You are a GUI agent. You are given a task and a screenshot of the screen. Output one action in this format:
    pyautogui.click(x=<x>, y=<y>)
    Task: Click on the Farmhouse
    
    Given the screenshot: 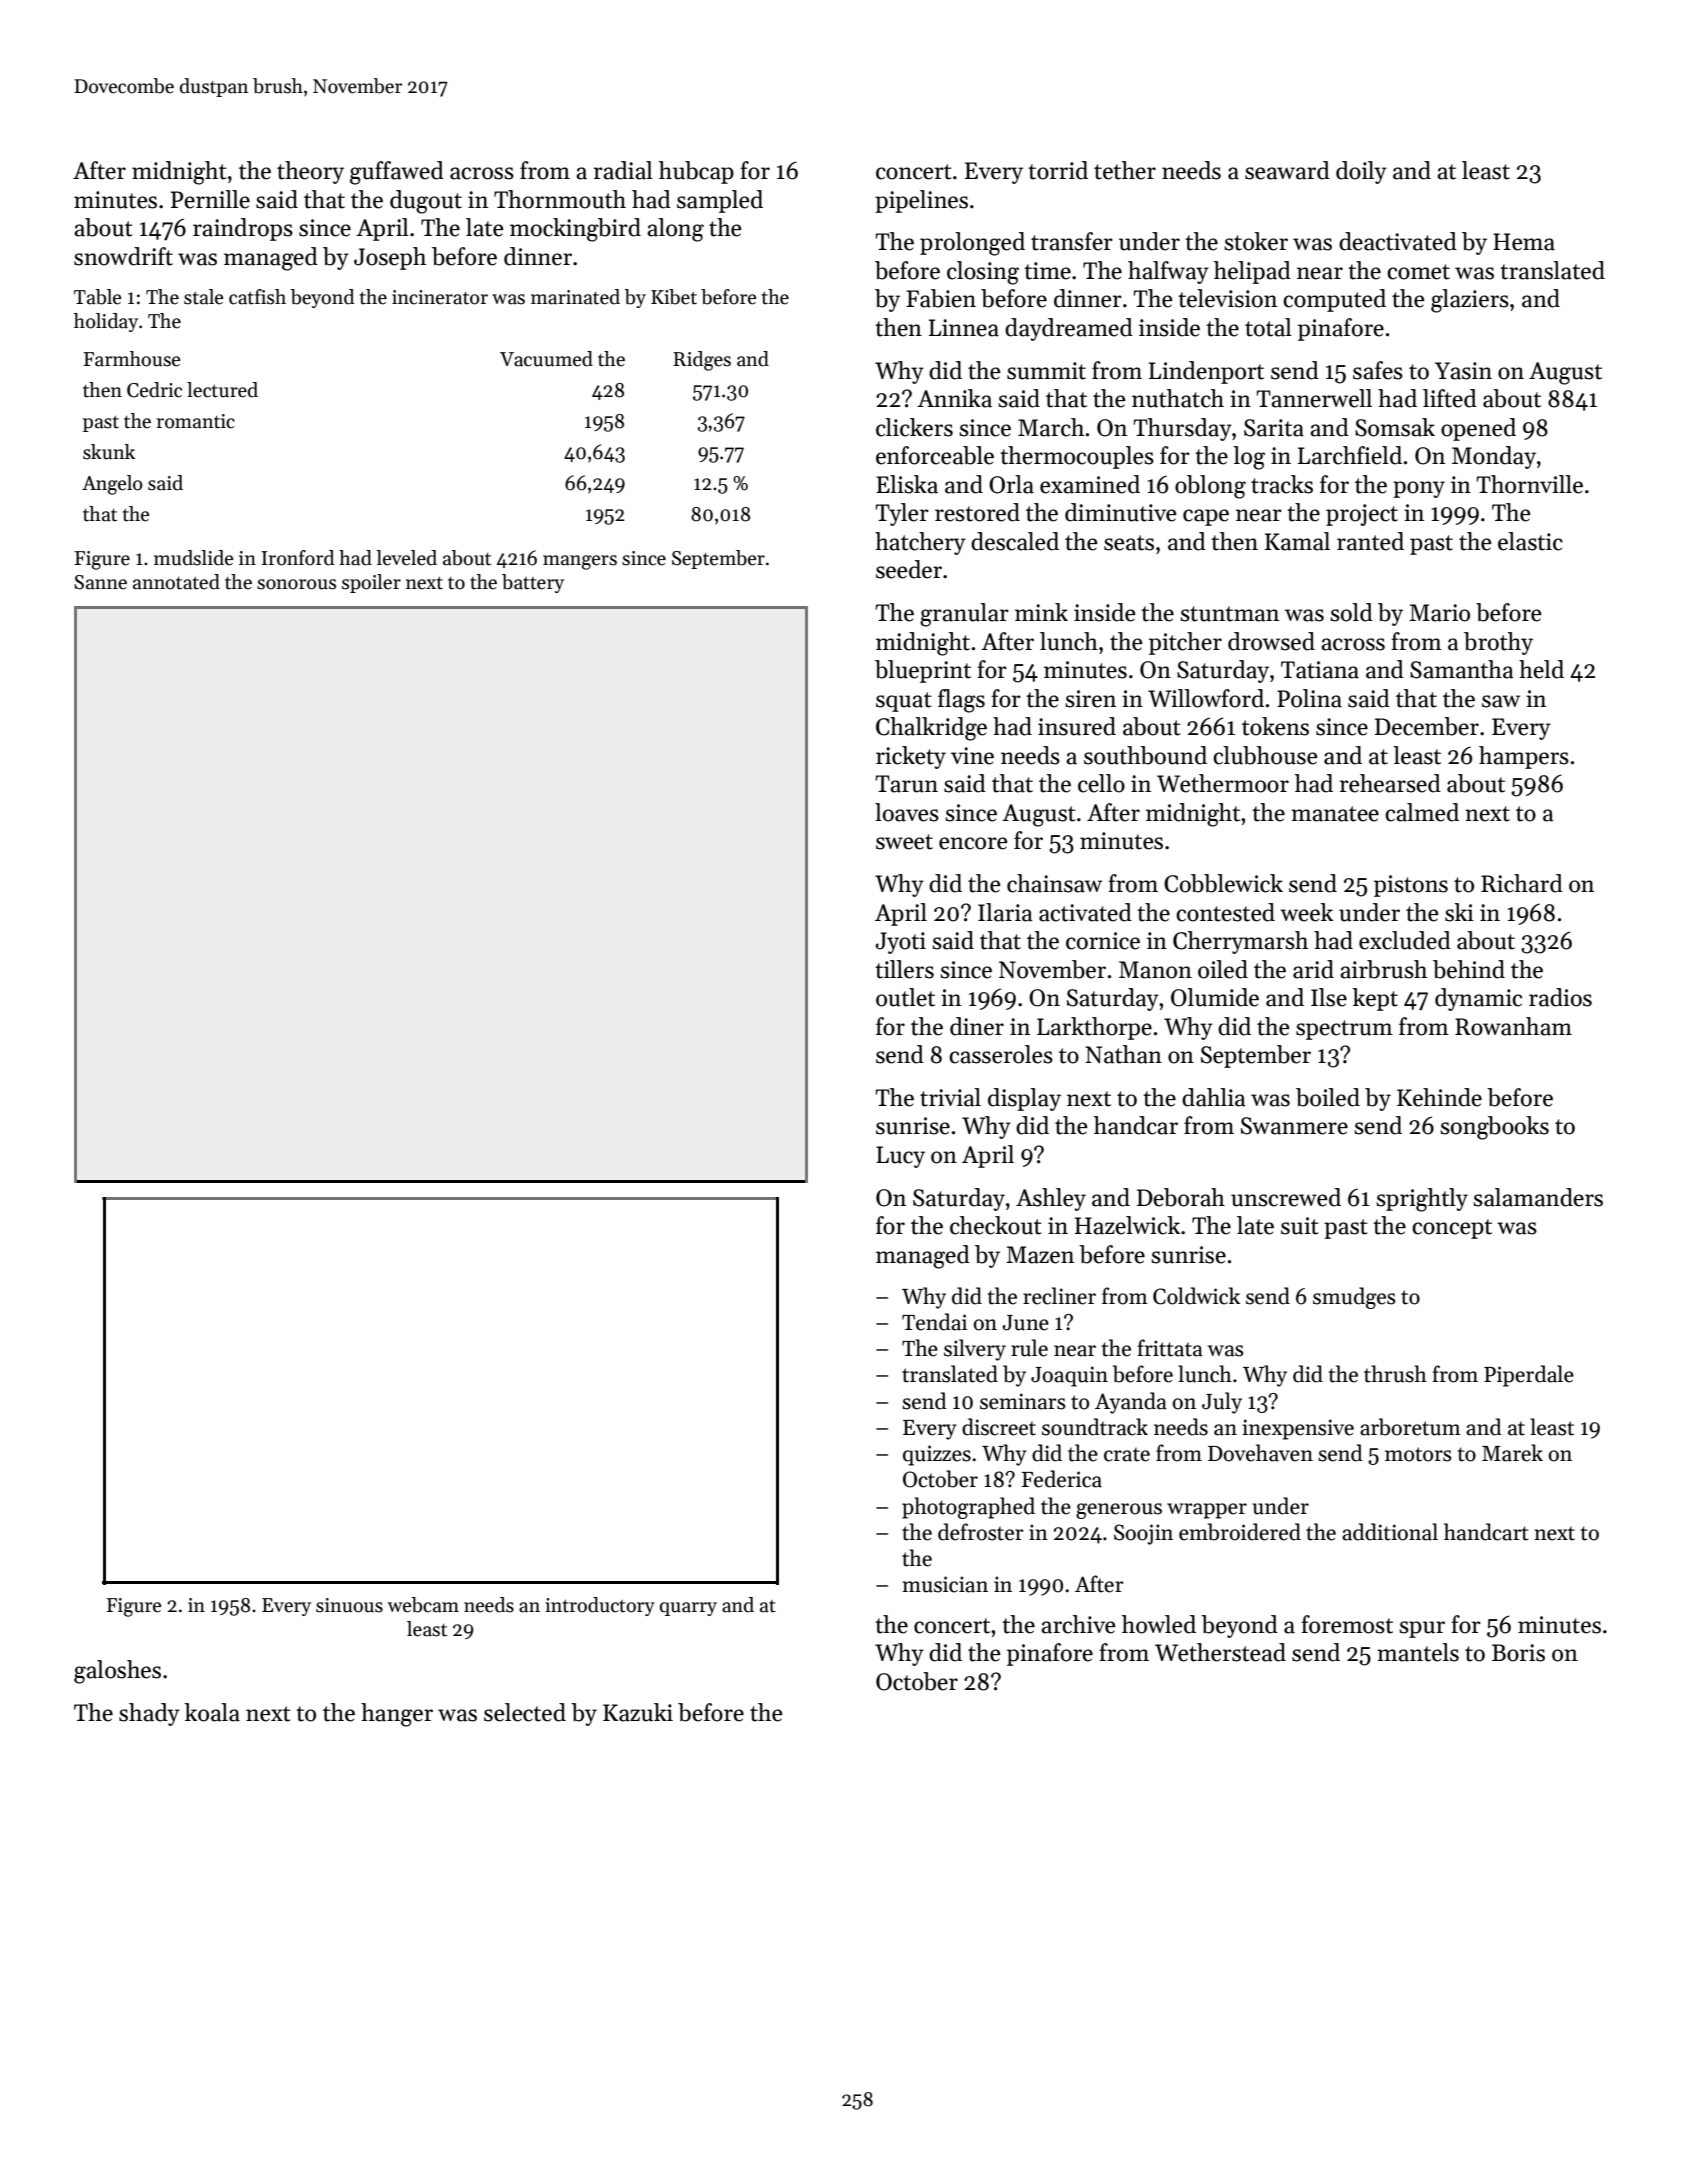 What is the action you would take?
    pyautogui.click(x=132, y=359)
